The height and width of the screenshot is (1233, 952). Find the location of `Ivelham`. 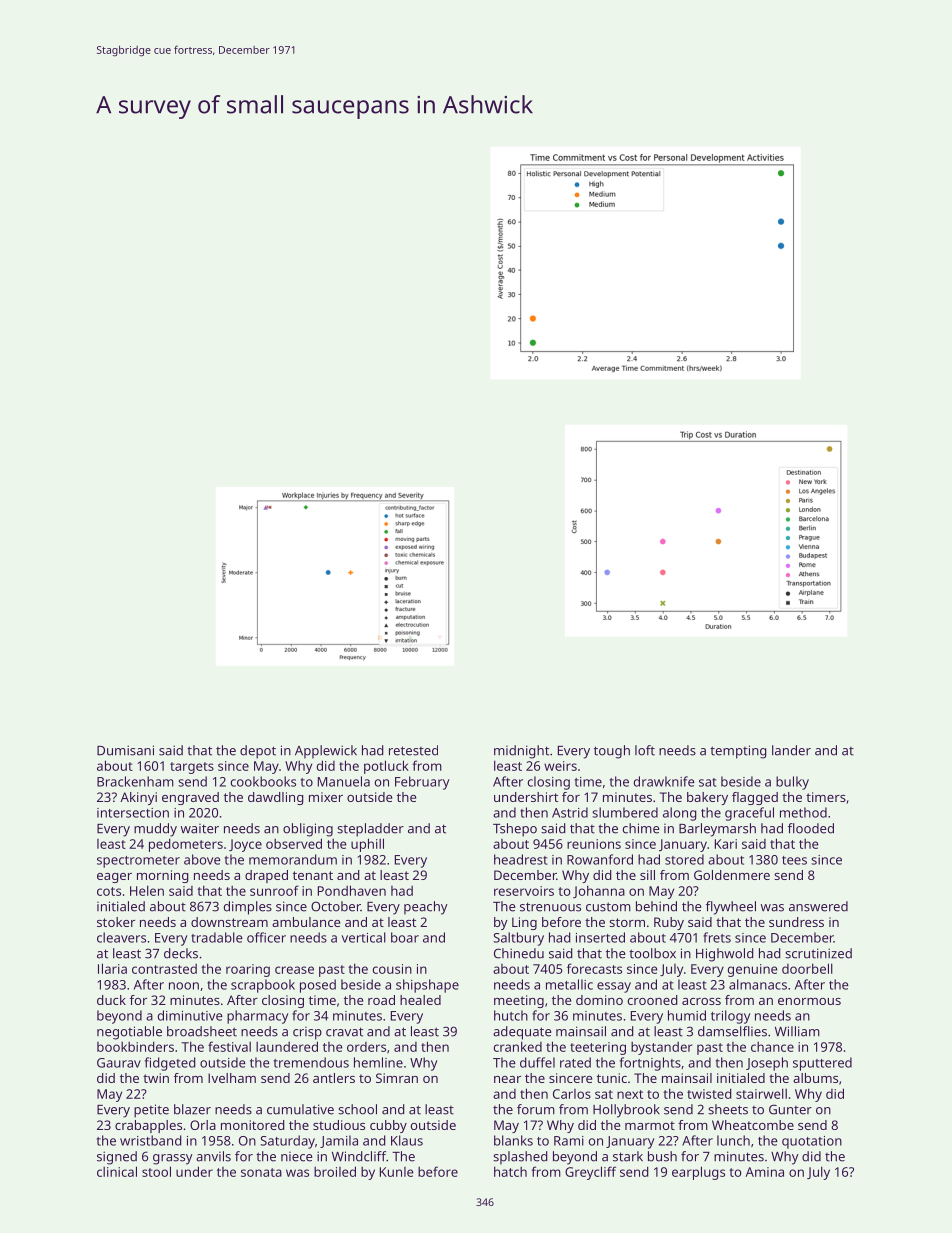

Ivelham is located at coordinates (232, 1078).
